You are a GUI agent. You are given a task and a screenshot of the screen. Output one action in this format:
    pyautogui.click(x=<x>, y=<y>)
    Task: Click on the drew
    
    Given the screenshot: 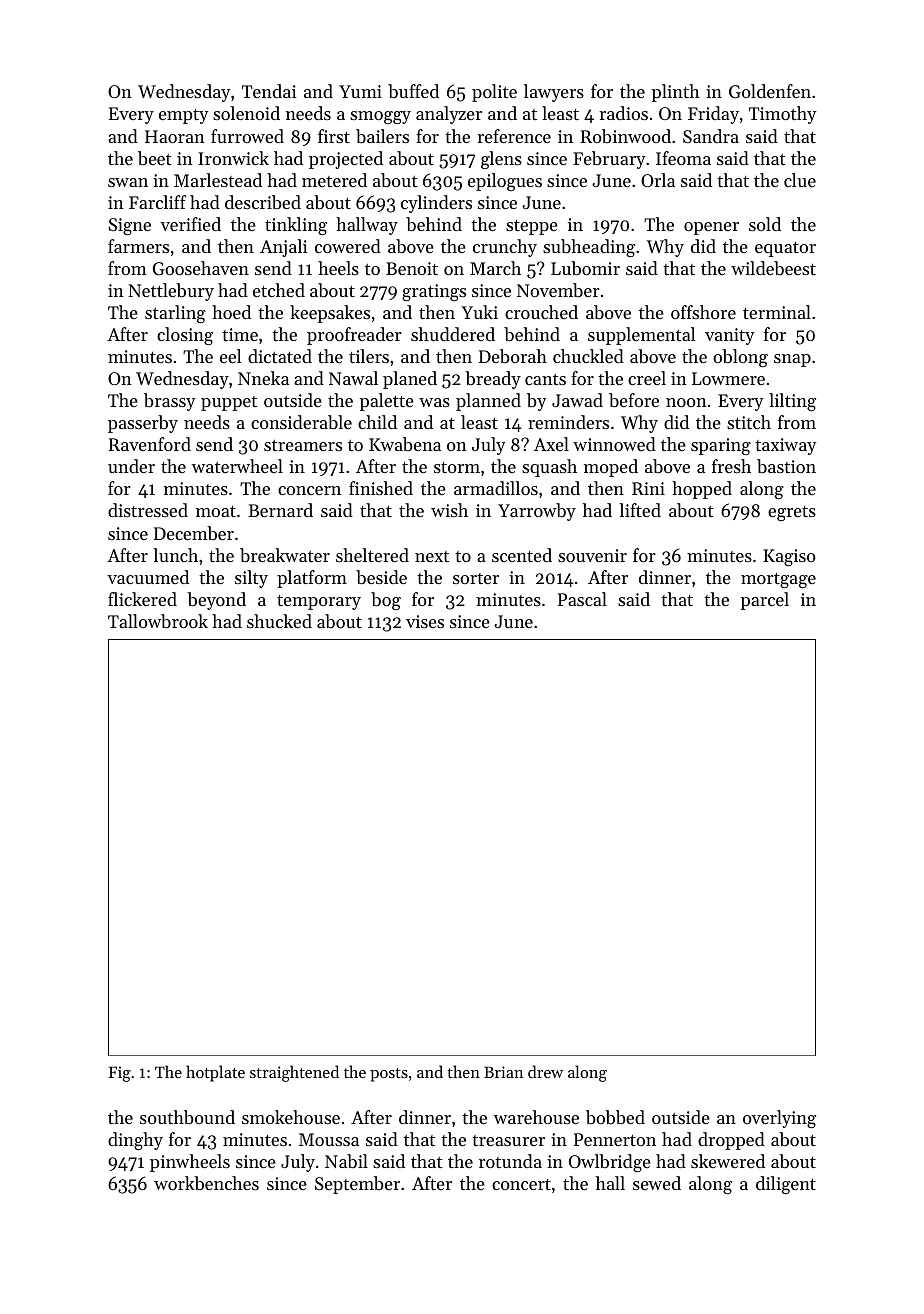 What is the action you would take?
    pyautogui.click(x=545, y=1071)
